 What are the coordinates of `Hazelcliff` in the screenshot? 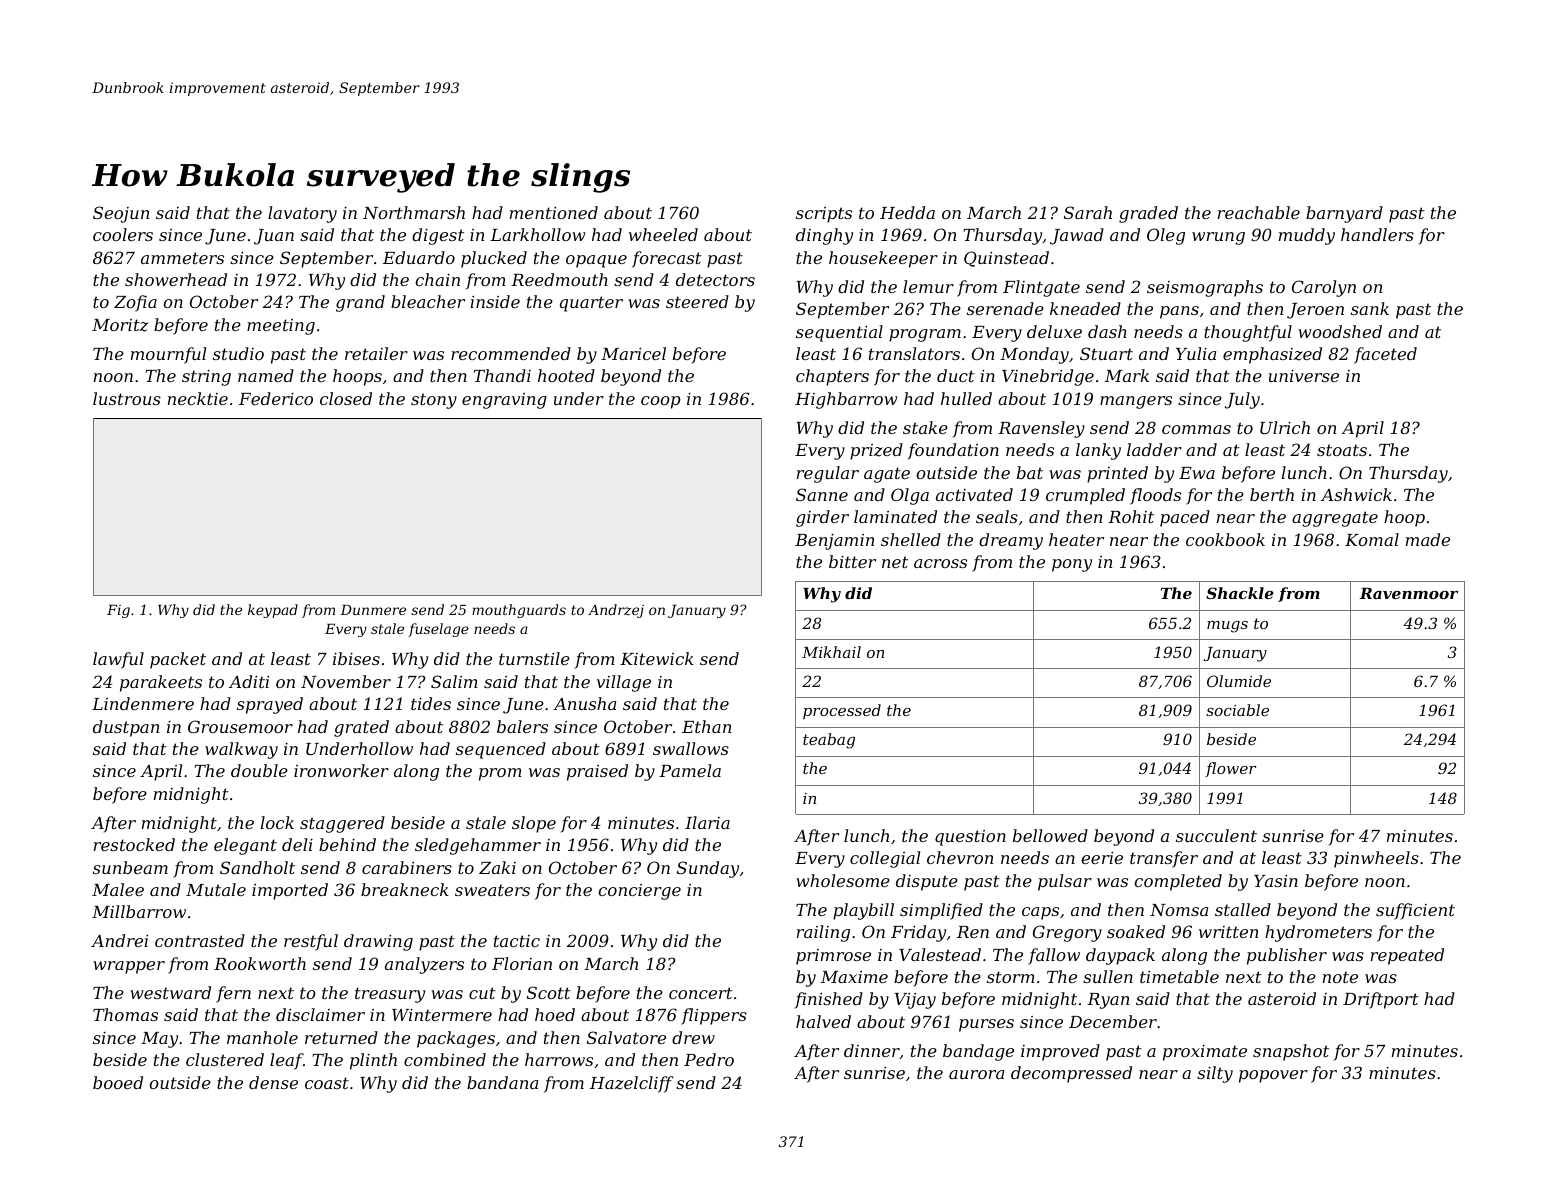 It's located at (632, 1084).
